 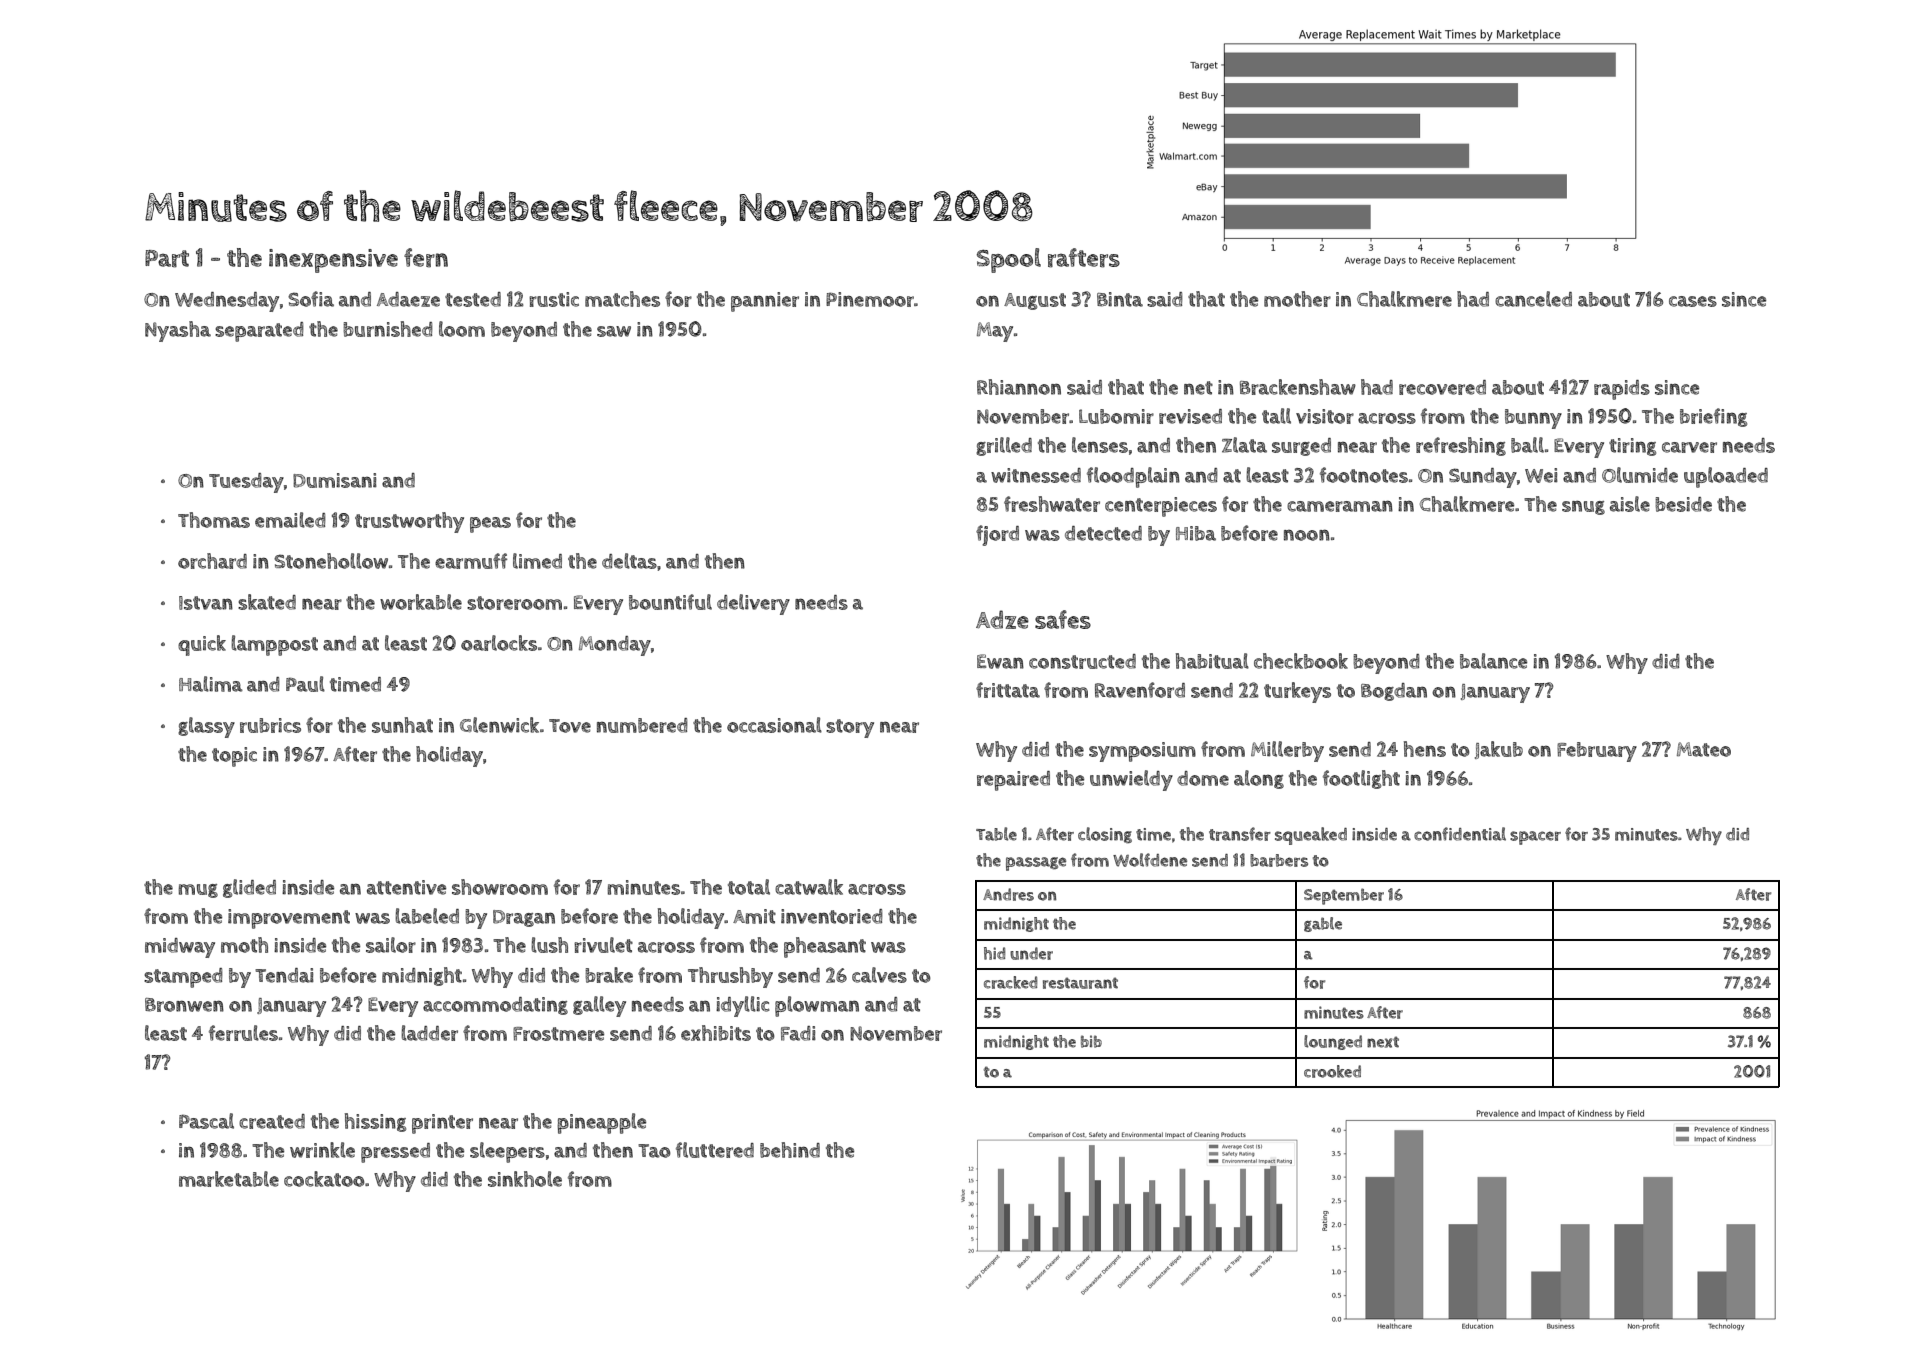 What do you see at coordinates (1009, 260) in the screenshot?
I see `Spool` at bounding box center [1009, 260].
